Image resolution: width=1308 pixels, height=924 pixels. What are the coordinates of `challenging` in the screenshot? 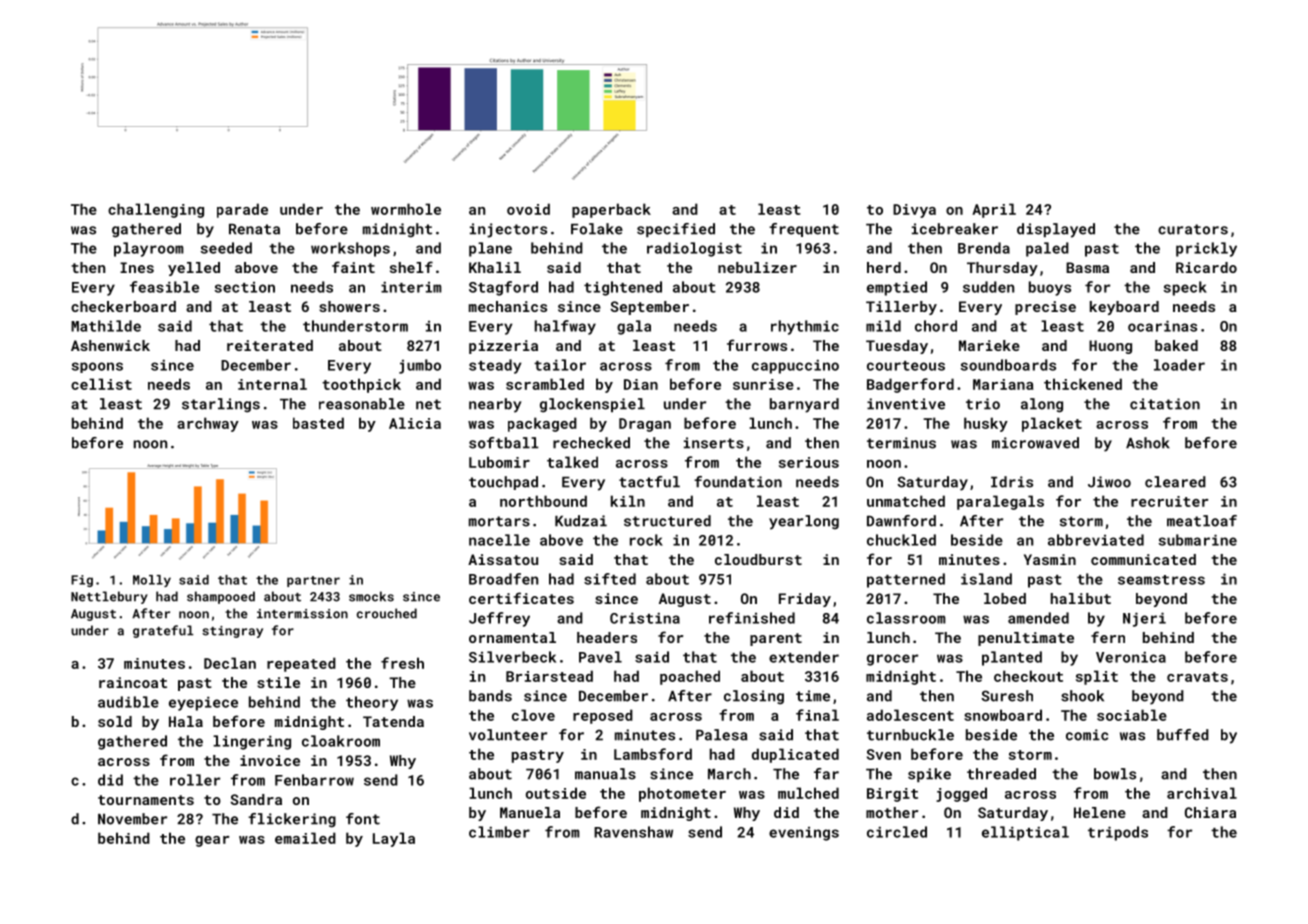 It's located at (156, 210).
